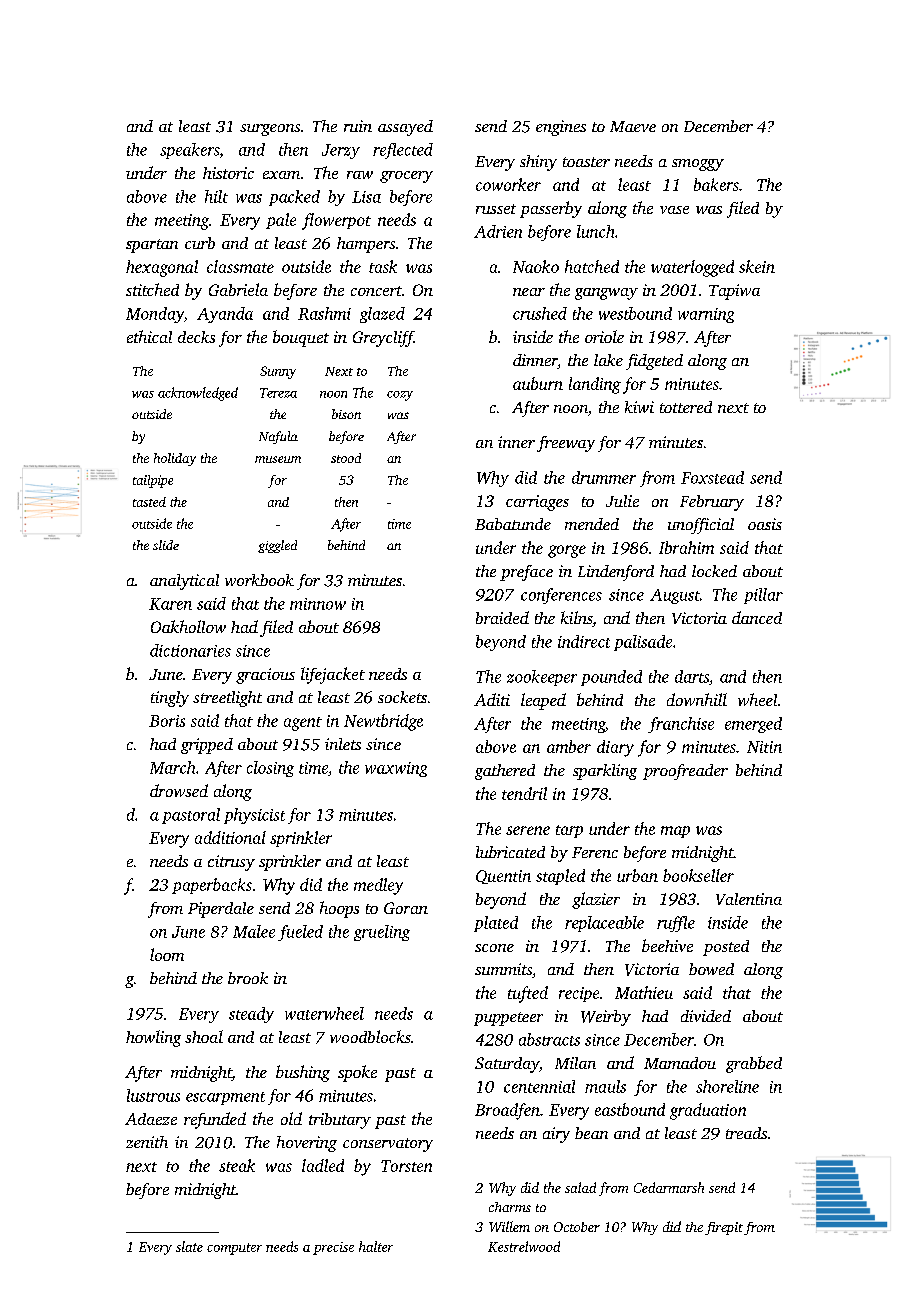 The image size is (908, 1316). Describe the element at coordinates (188, 626) in the screenshot. I see `Oakhollow` at that location.
